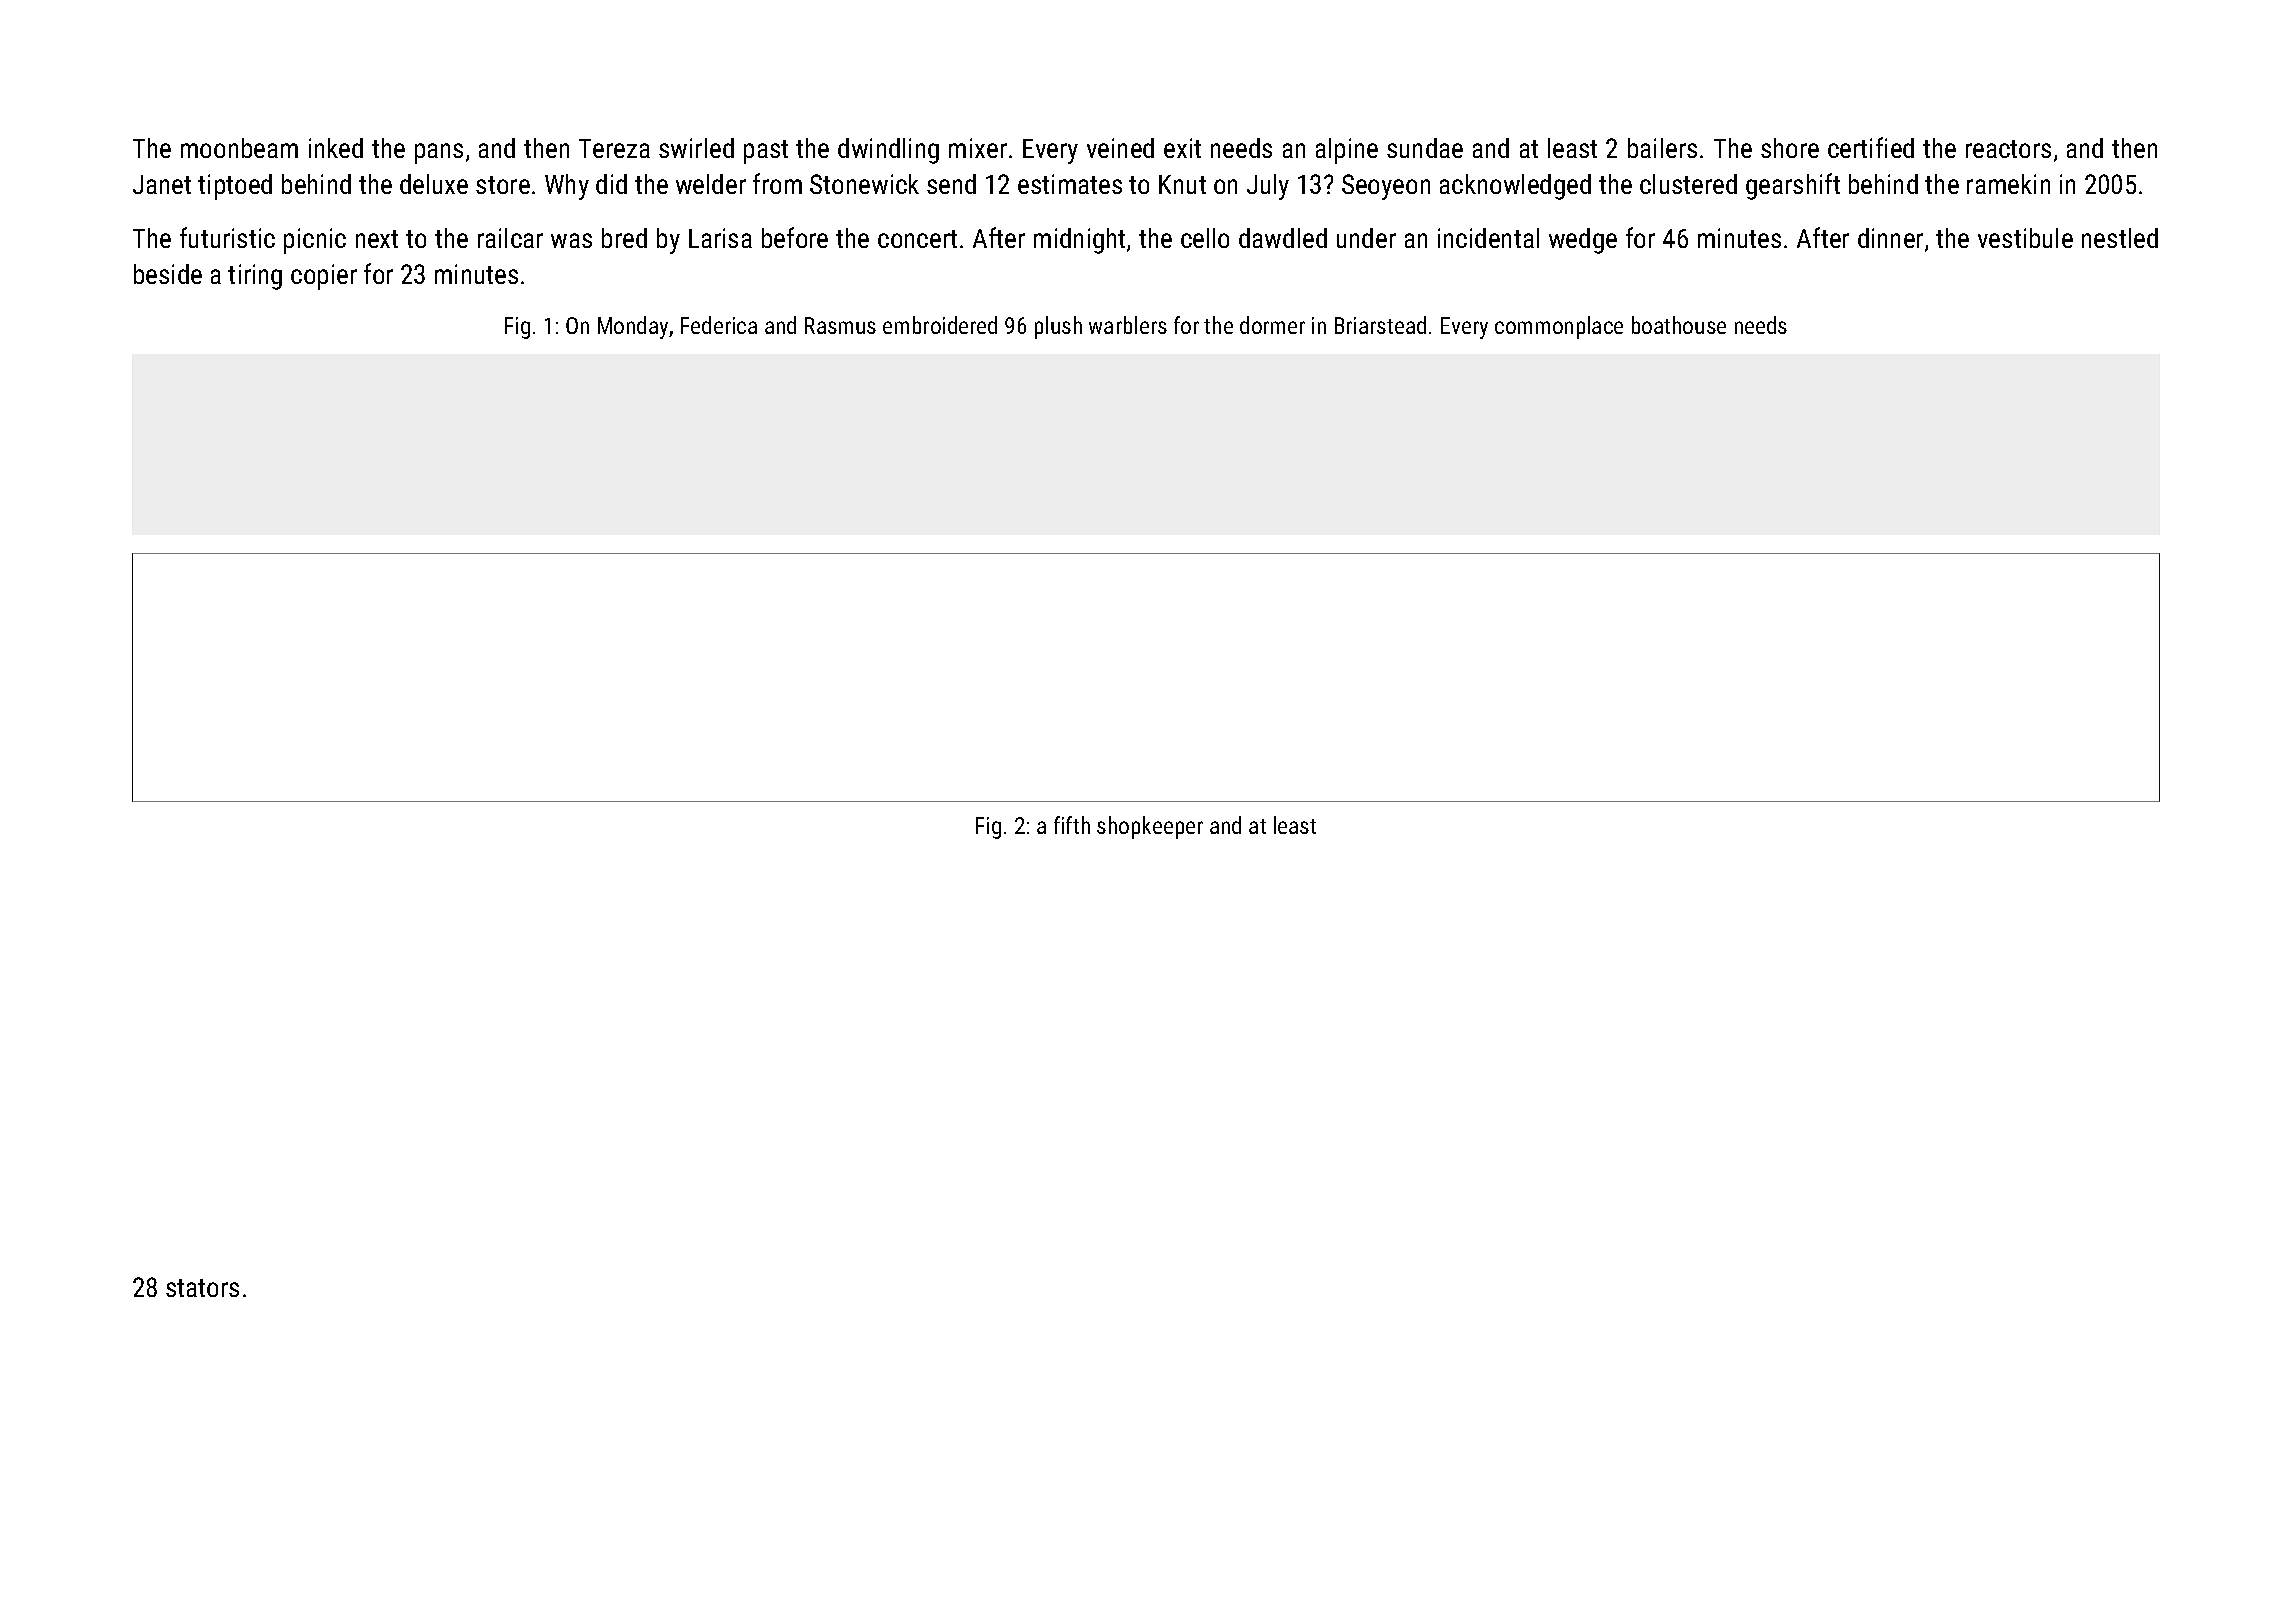 This document has width=2292, height=1620. What do you see at coordinates (1072, 825) in the document?
I see `fifth` at bounding box center [1072, 825].
